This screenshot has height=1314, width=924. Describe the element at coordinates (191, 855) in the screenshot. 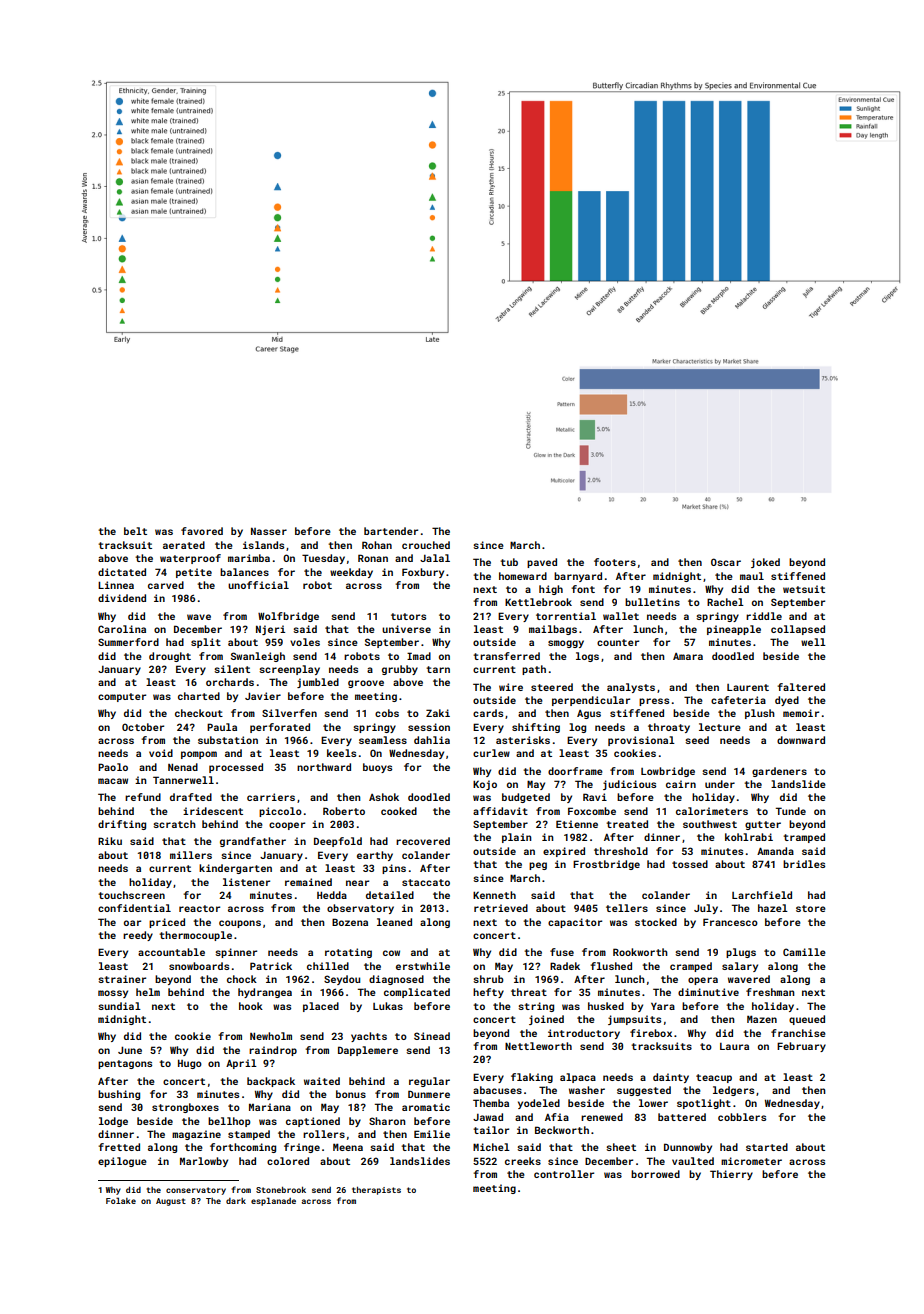

I see `millers` at that location.
